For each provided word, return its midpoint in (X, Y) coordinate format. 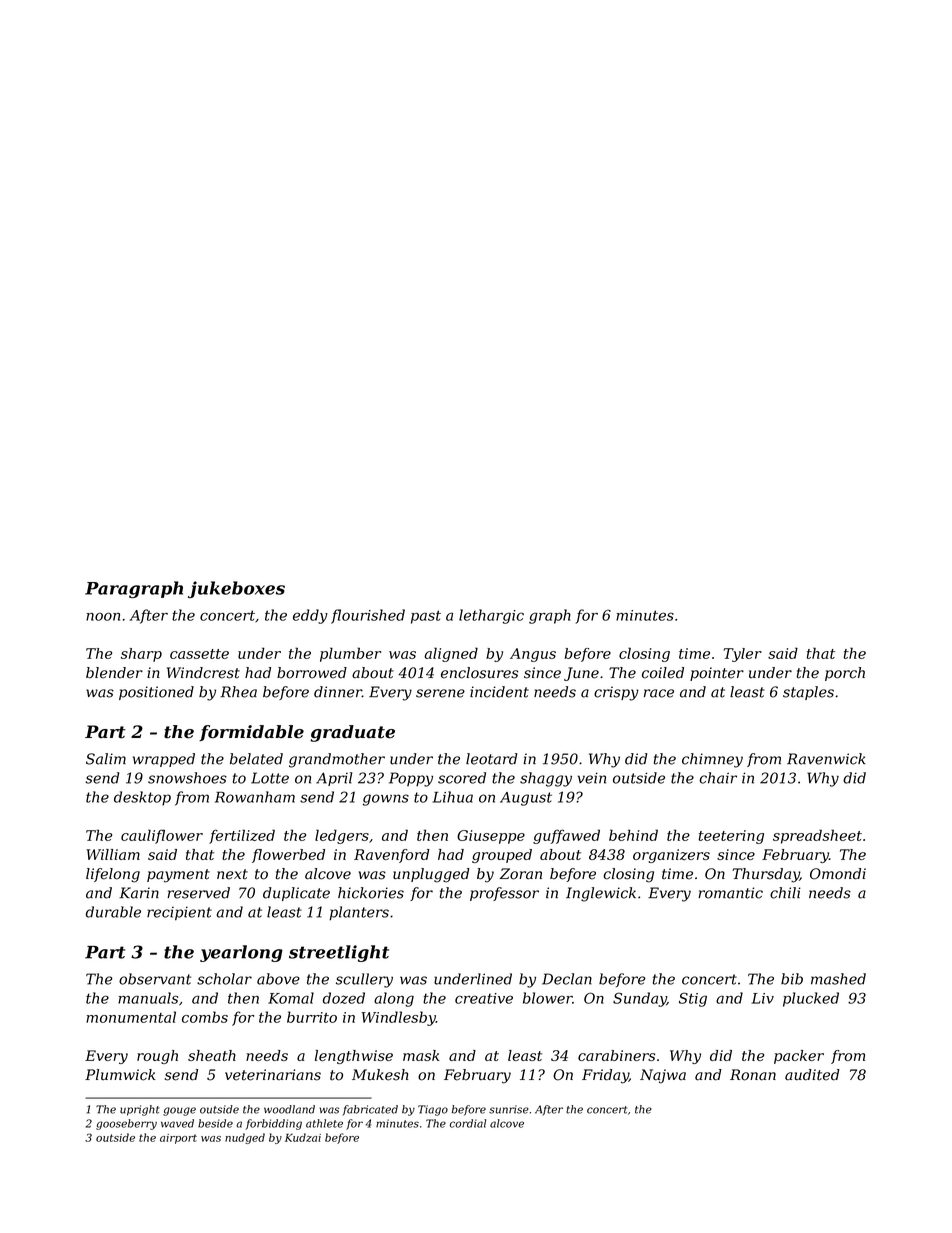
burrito (312, 1017)
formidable (251, 733)
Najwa (663, 1076)
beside (215, 1123)
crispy (616, 693)
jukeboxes (236, 589)
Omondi (838, 874)
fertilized (242, 836)
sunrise (509, 1109)
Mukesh (380, 1075)
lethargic (491, 616)
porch (845, 674)
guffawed (566, 836)
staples (808, 693)
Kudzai (303, 1137)
